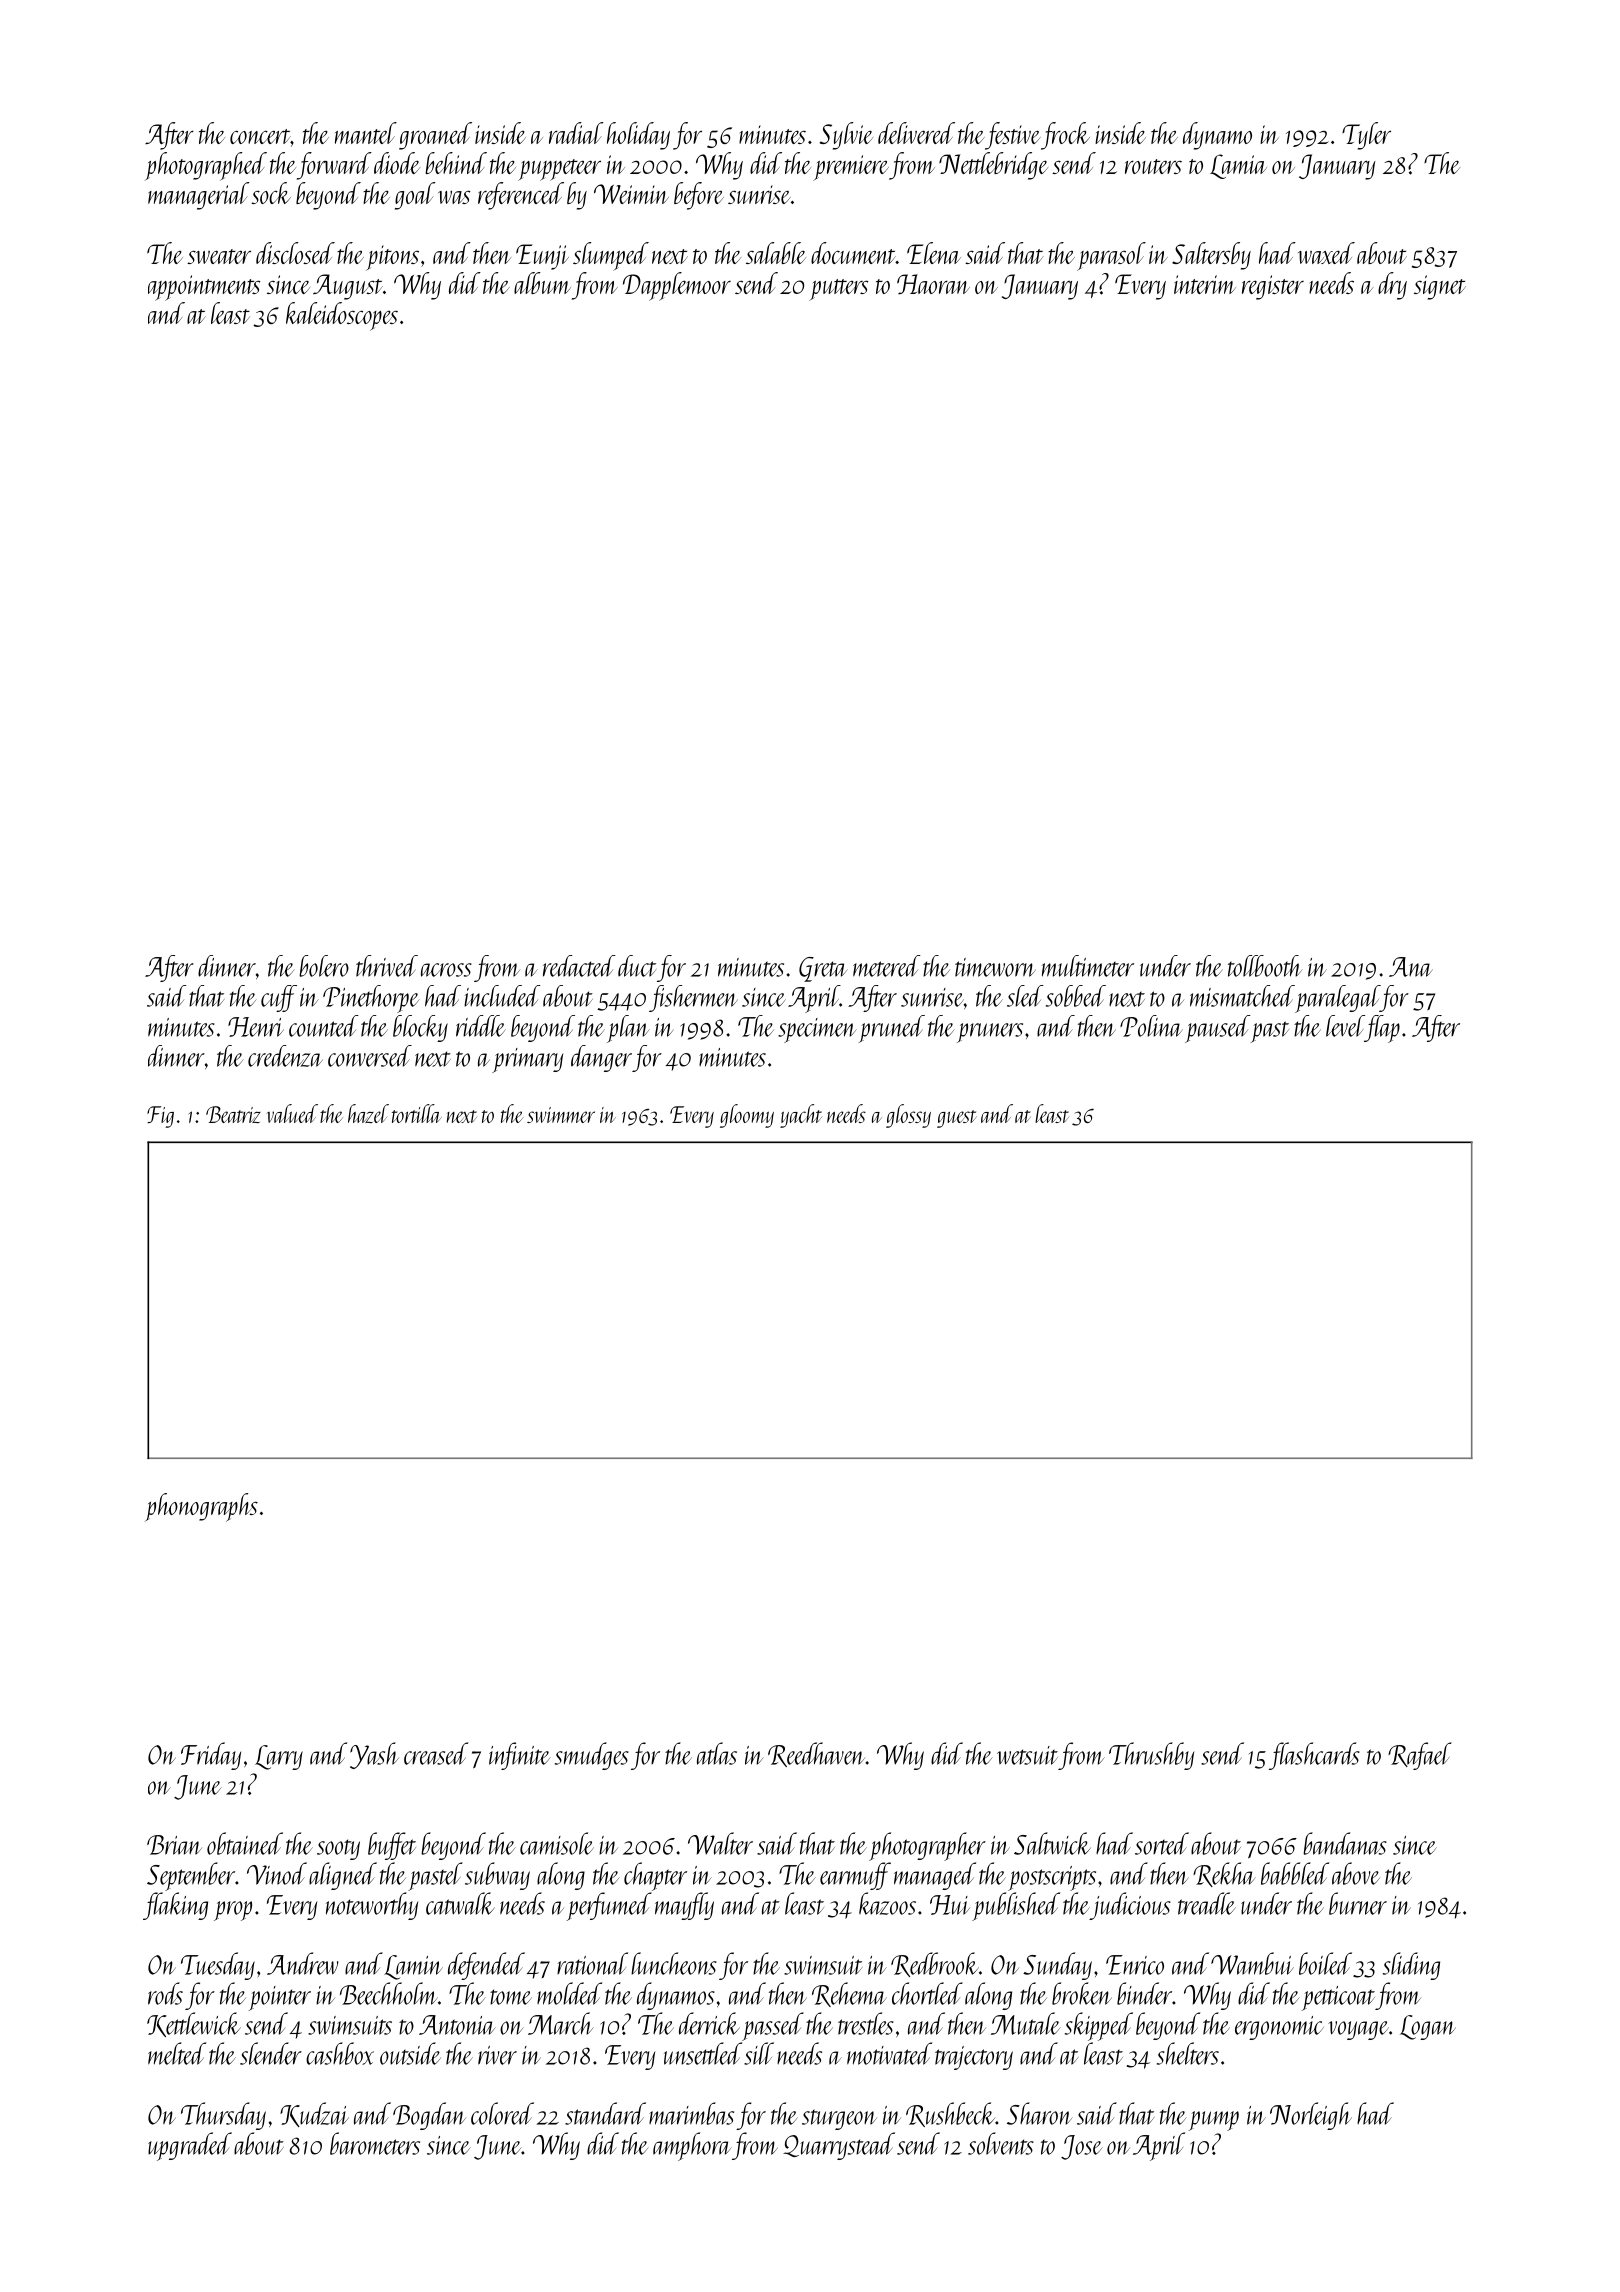  Describe the element at coordinates (374, 1755) in the screenshot. I see `Yash` at that location.
